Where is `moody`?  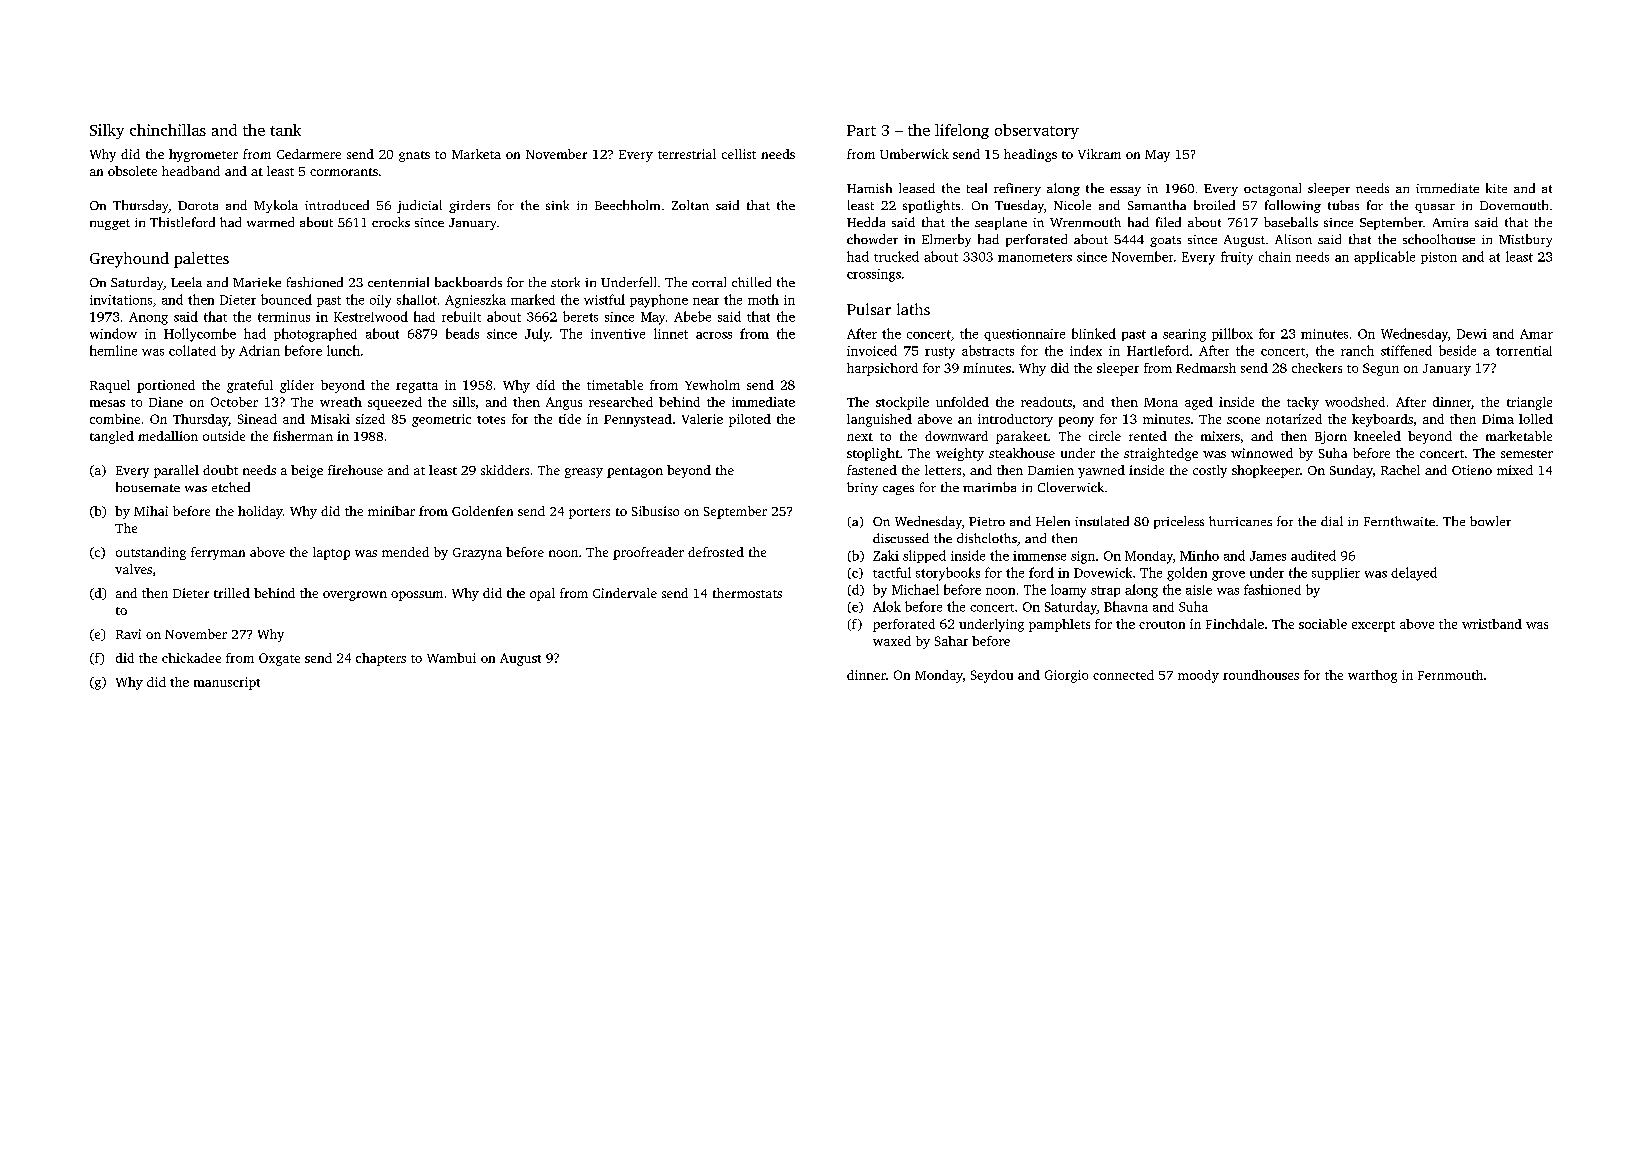 moody is located at coordinates (1198, 676).
